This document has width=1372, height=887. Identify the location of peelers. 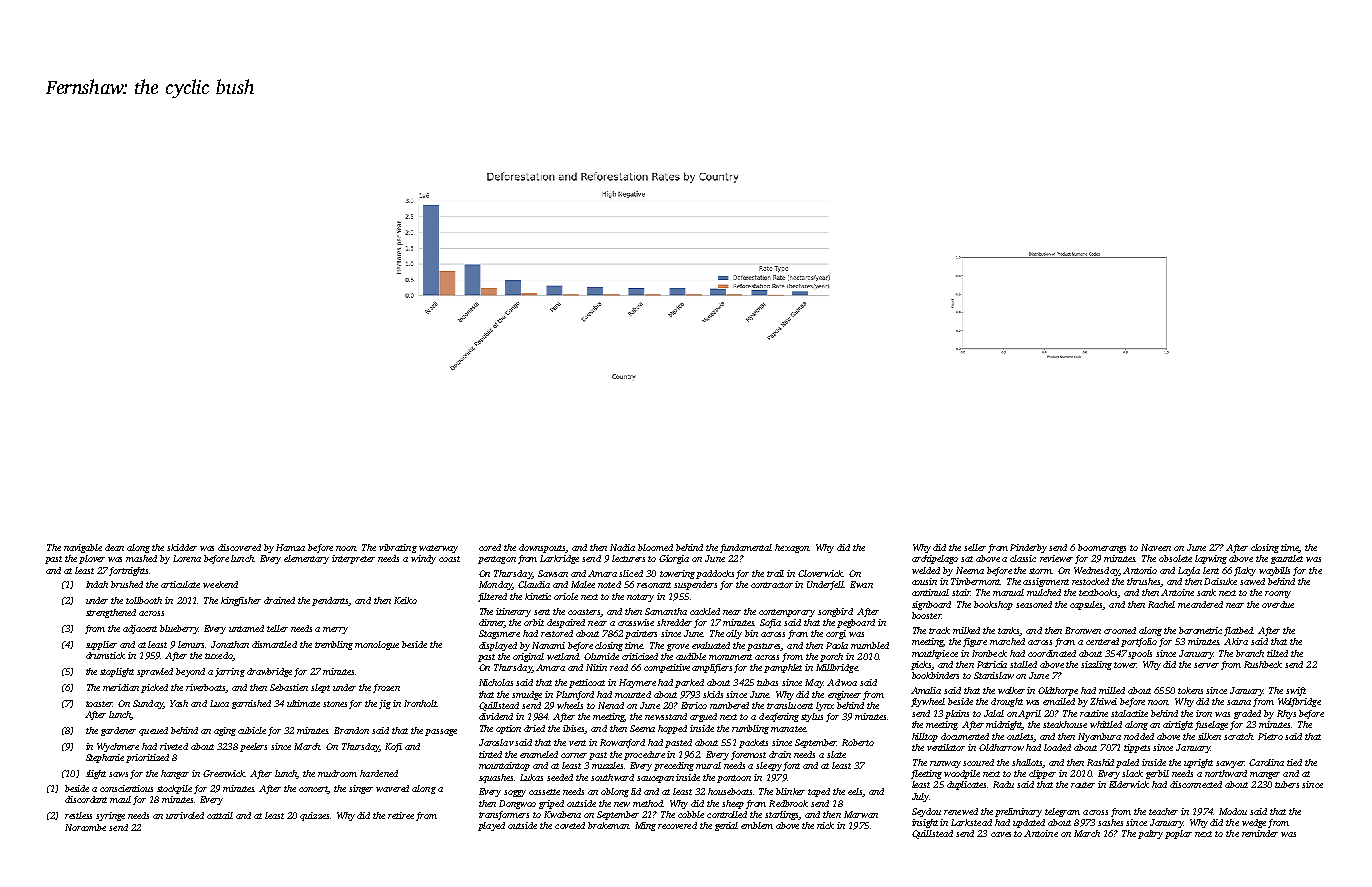
(253, 747).
